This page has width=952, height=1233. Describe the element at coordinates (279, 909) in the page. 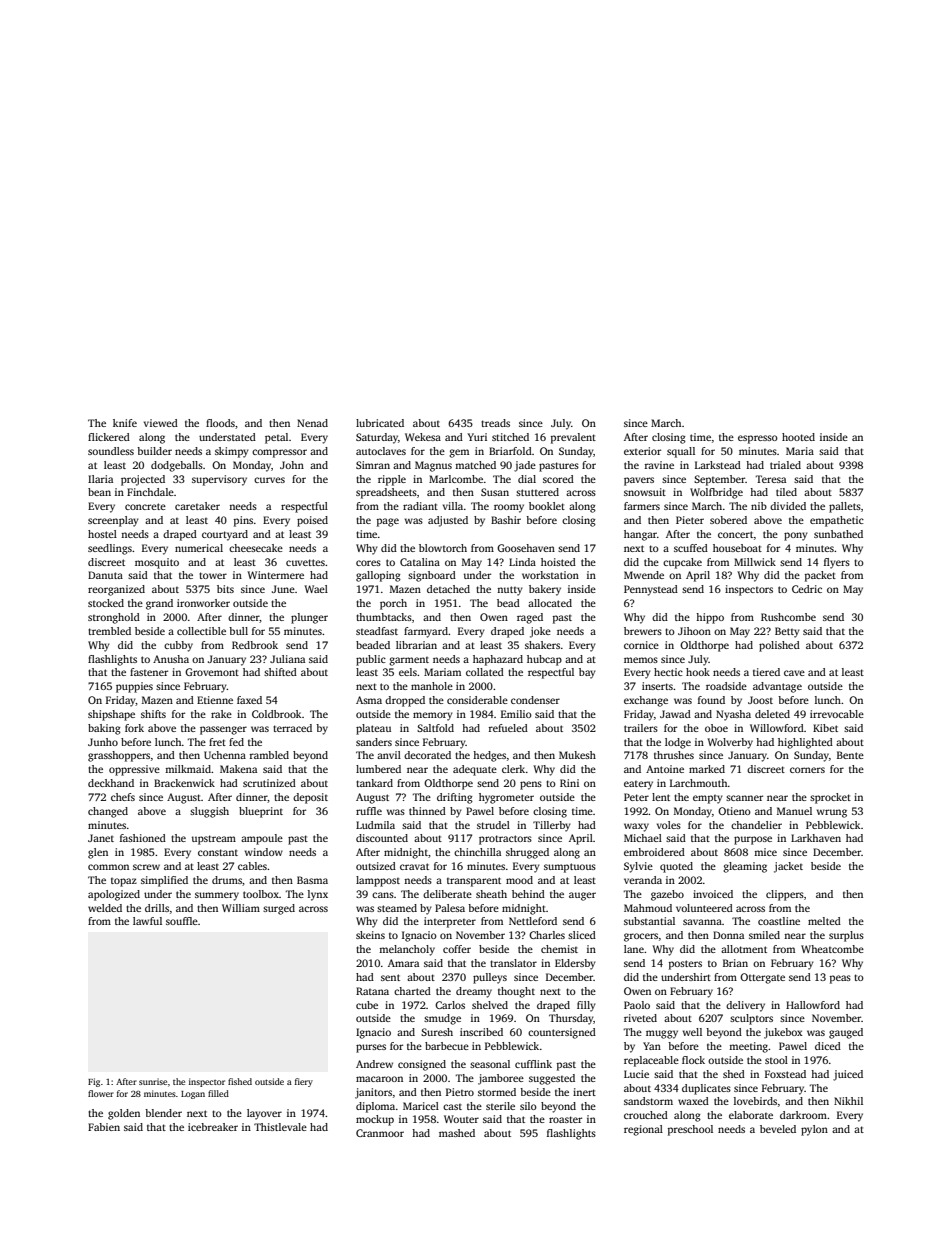

I see `surged` at that location.
